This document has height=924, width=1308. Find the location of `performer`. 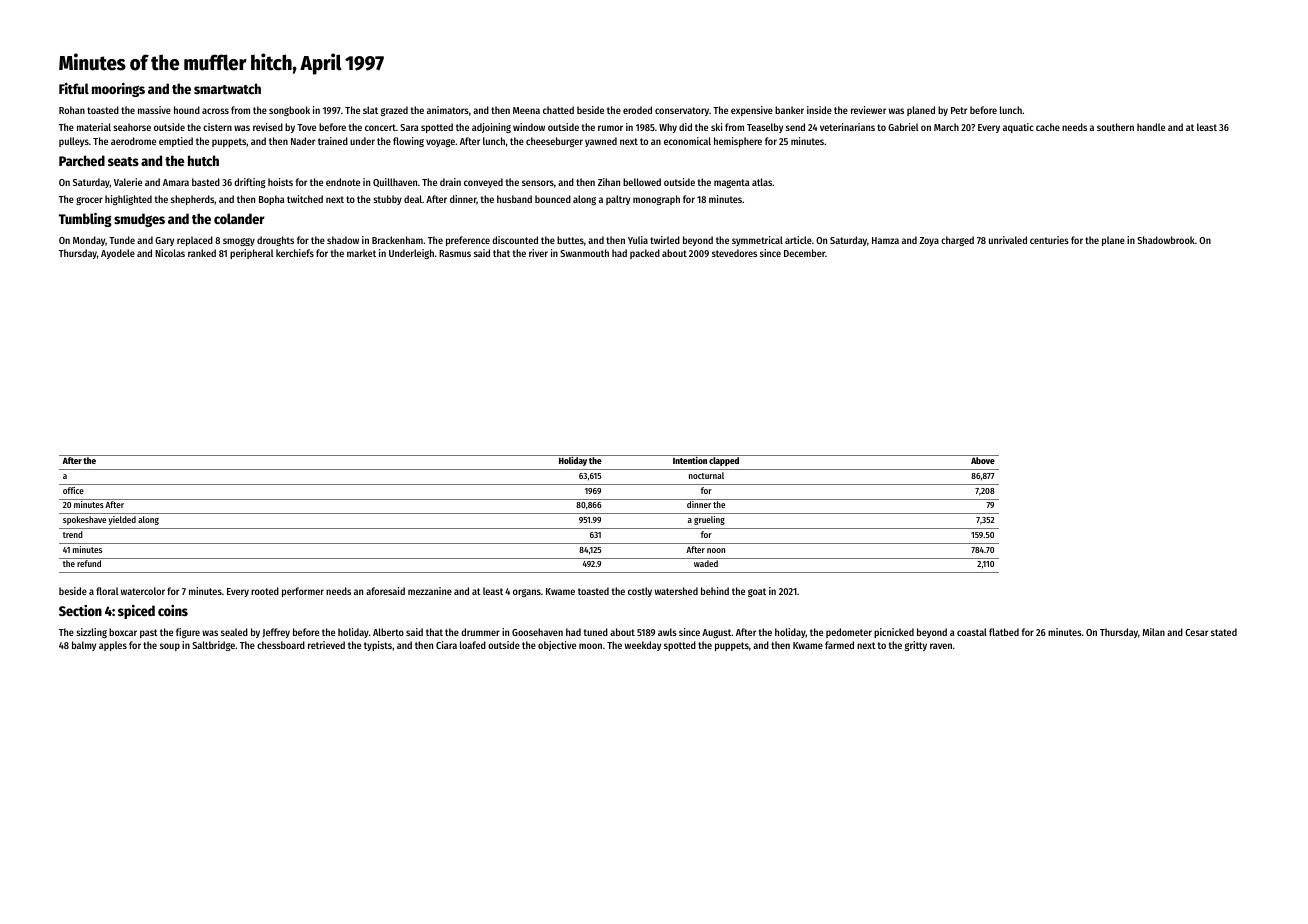

performer is located at coordinates (303, 592).
